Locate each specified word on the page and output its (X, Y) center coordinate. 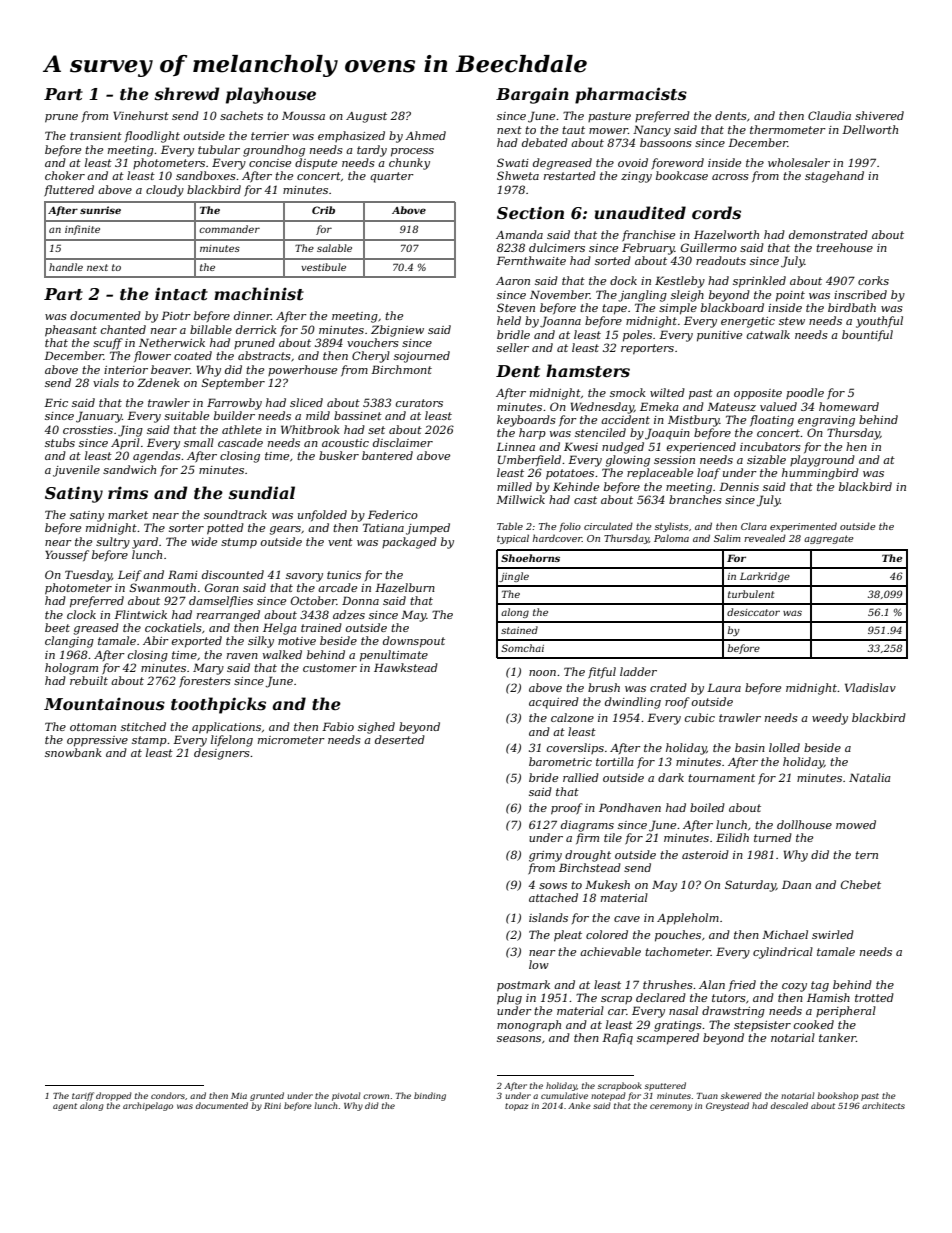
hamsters (588, 370)
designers (222, 754)
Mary (208, 669)
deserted (400, 739)
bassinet (358, 415)
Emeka (659, 406)
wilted (667, 392)
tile (613, 837)
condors (168, 1095)
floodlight (152, 137)
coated (193, 355)
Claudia (829, 115)
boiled (707, 807)
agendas (157, 457)
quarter (392, 177)
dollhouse (804, 824)
